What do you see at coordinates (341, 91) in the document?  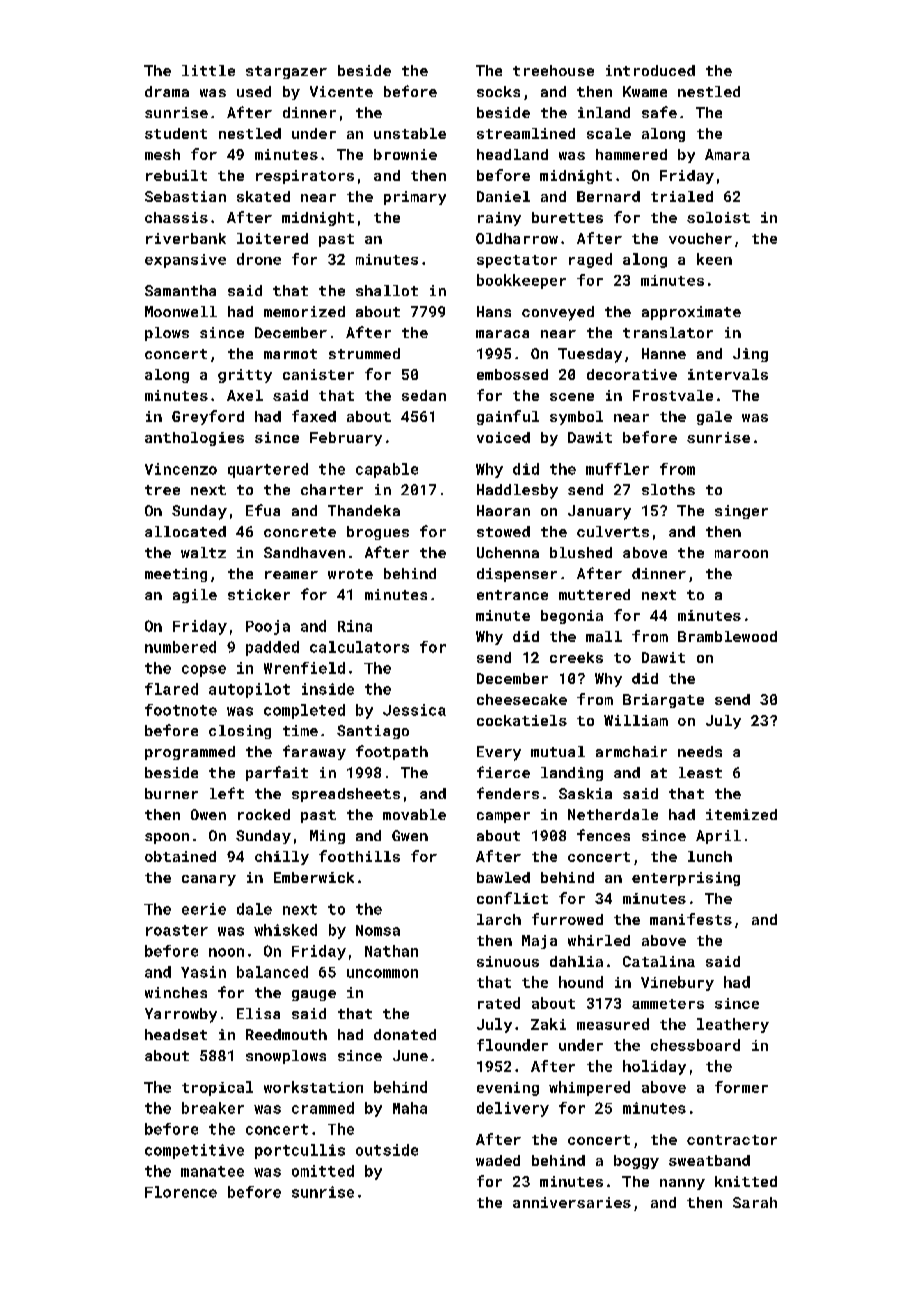 I see `Vicente` at bounding box center [341, 91].
